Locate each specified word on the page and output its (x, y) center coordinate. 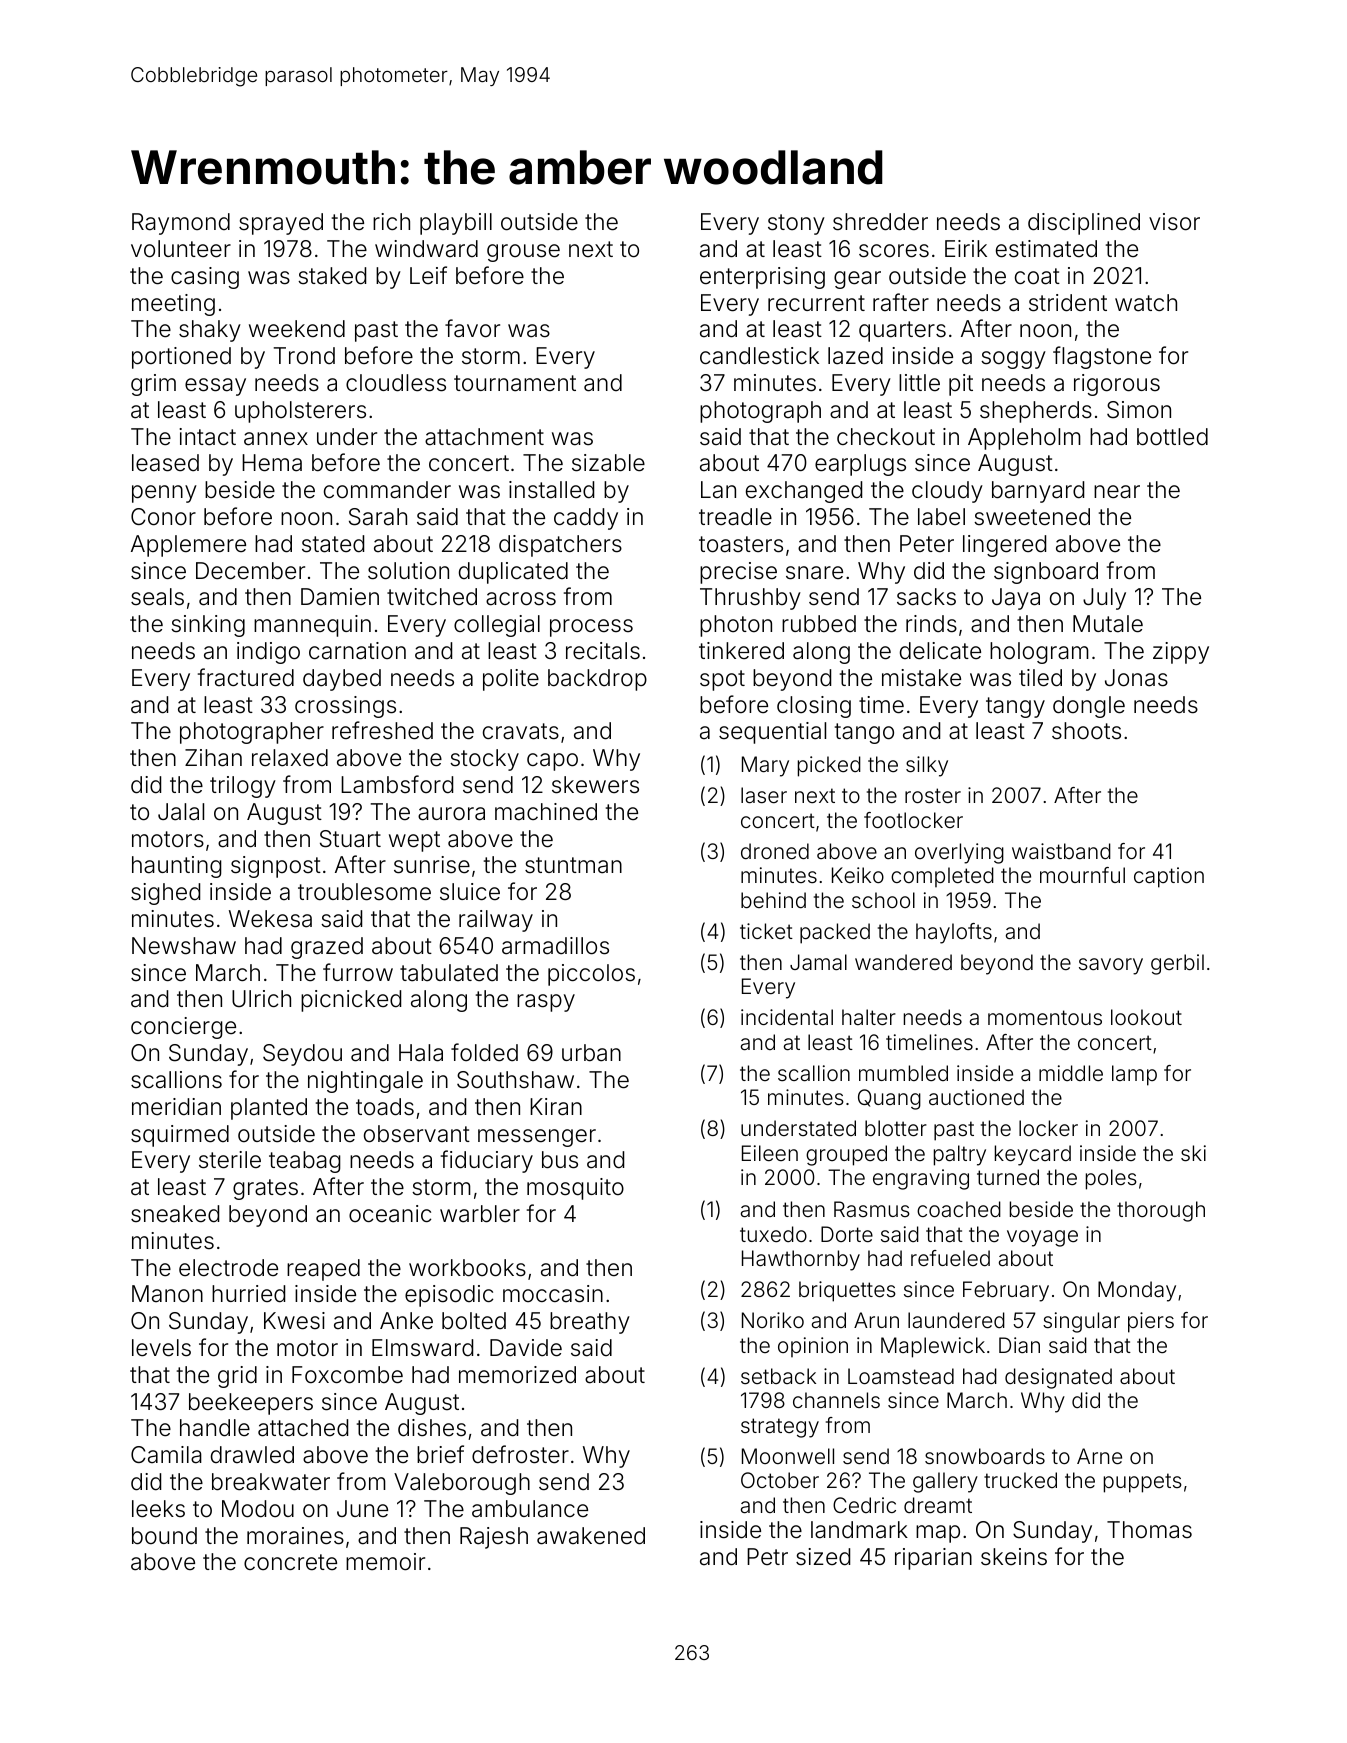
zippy (1181, 653)
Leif (428, 275)
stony (796, 224)
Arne (1099, 1456)
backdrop (597, 680)
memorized (517, 1375)
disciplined (1084, 224)
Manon (167, 1294)
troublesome (364, 892)
